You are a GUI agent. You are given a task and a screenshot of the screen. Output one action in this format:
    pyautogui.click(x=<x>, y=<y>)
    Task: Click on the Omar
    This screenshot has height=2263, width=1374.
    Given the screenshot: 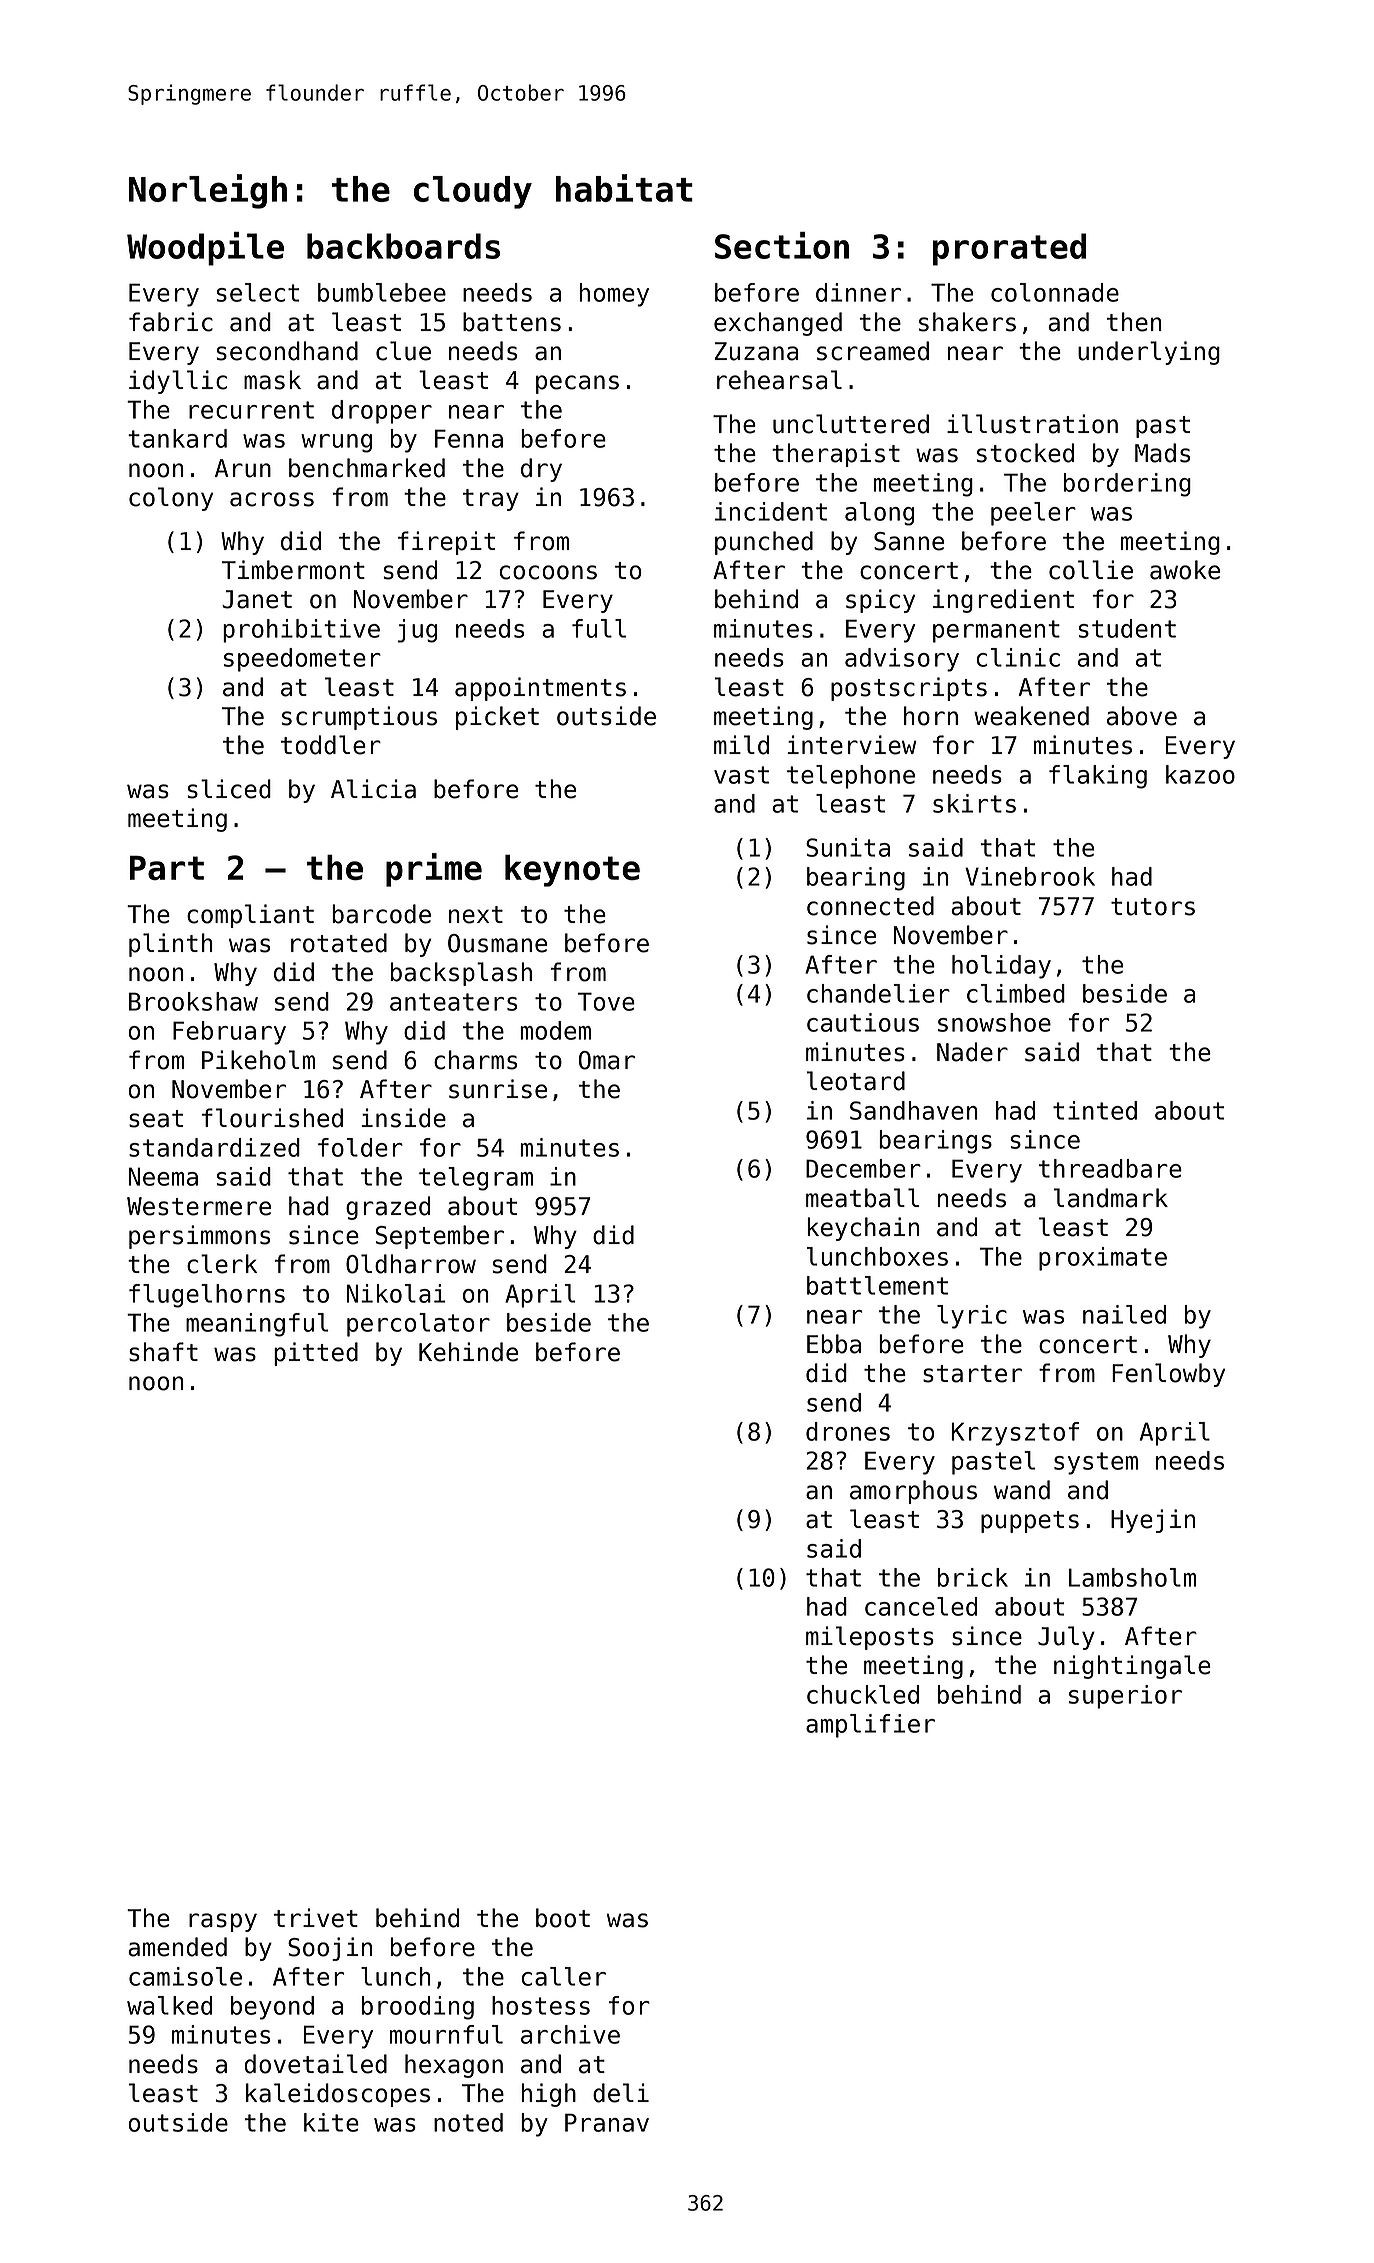 What is the action you would take?
    pyautogui.click(x=607, y=1060)
